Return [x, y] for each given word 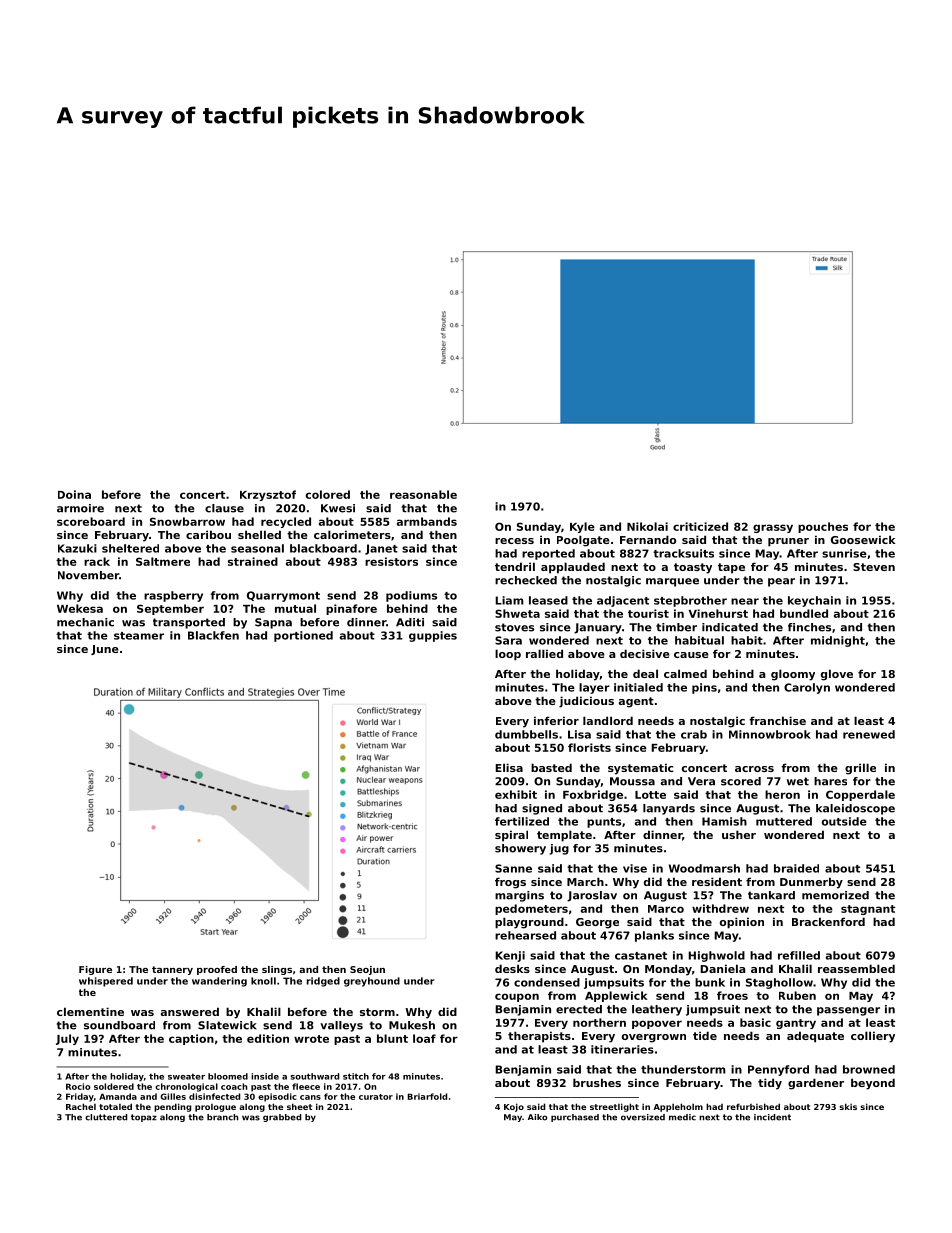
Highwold [716, 956]
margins [519, 896]
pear [781, 582]
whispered [106, 982]
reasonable [423, 494]
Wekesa [80, 608]
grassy [773, 528]
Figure [95, 970]
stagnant [868, 910]
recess [514, 541]
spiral [511, 836]
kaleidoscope [855, 809]
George [597, 923]
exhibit [516, 794]
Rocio [78, 1086]
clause [224, 508]
